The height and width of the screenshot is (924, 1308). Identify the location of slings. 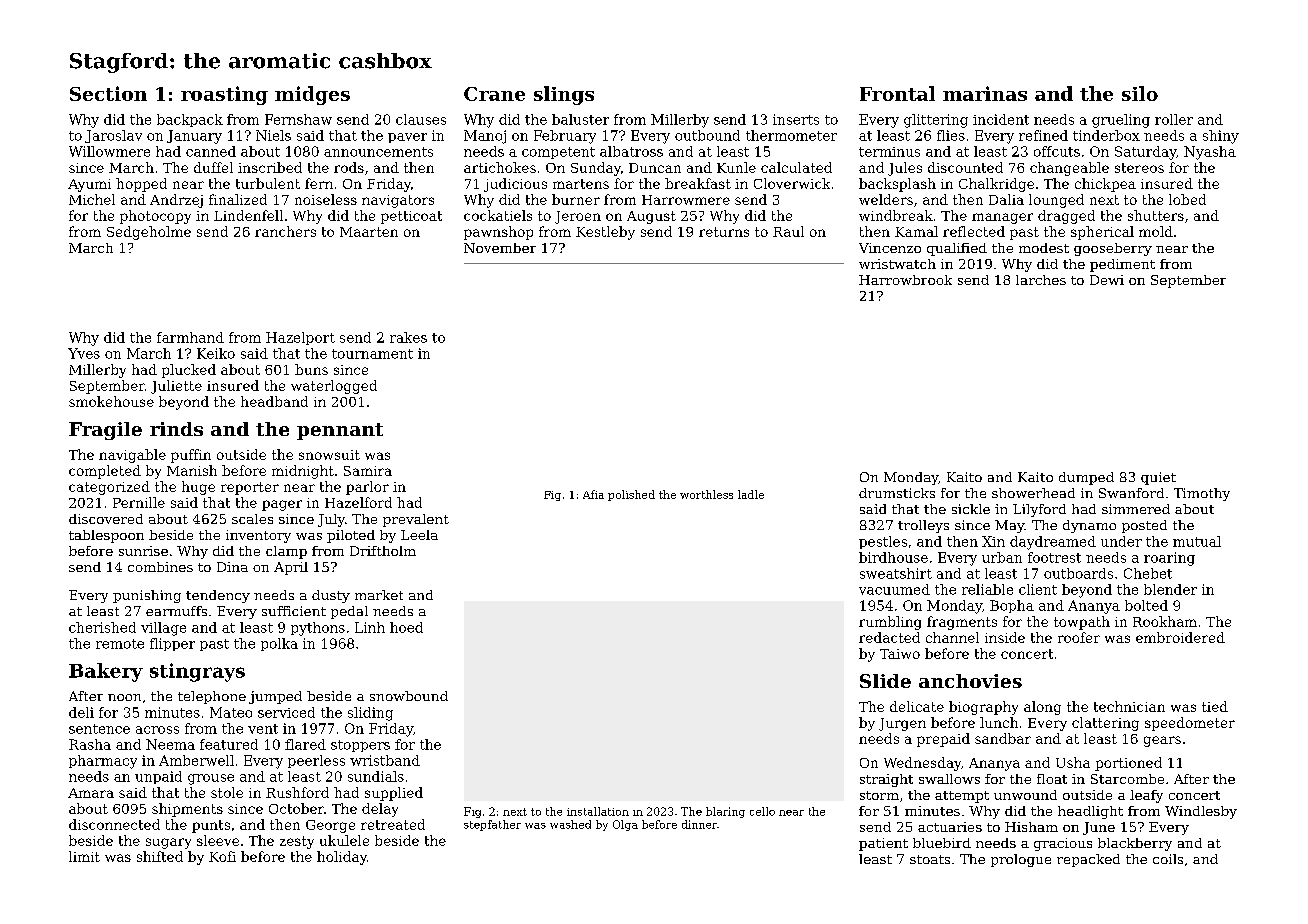
(564, 95).
